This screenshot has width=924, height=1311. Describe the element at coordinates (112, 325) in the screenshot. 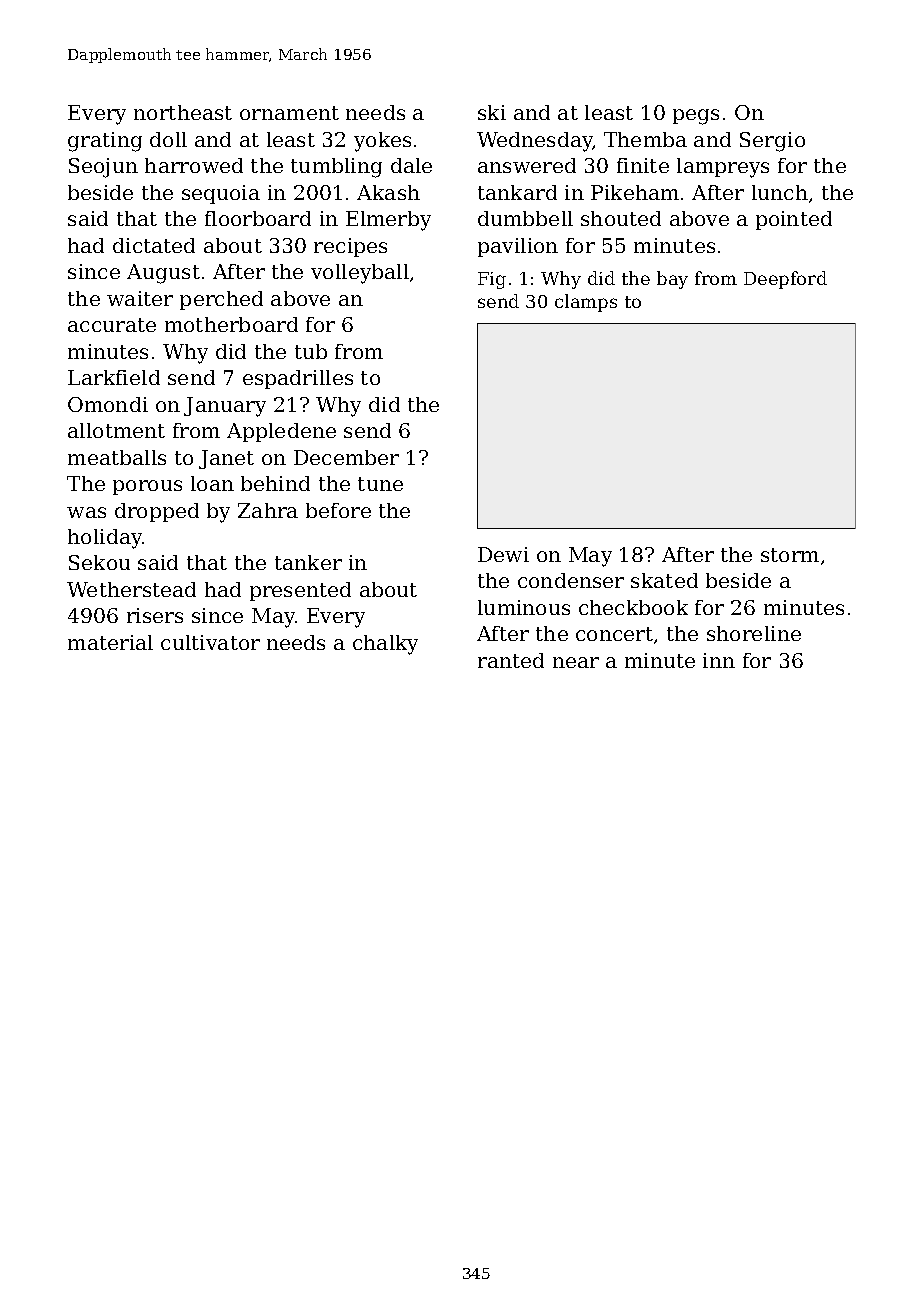

I see `accurate` at that location.
